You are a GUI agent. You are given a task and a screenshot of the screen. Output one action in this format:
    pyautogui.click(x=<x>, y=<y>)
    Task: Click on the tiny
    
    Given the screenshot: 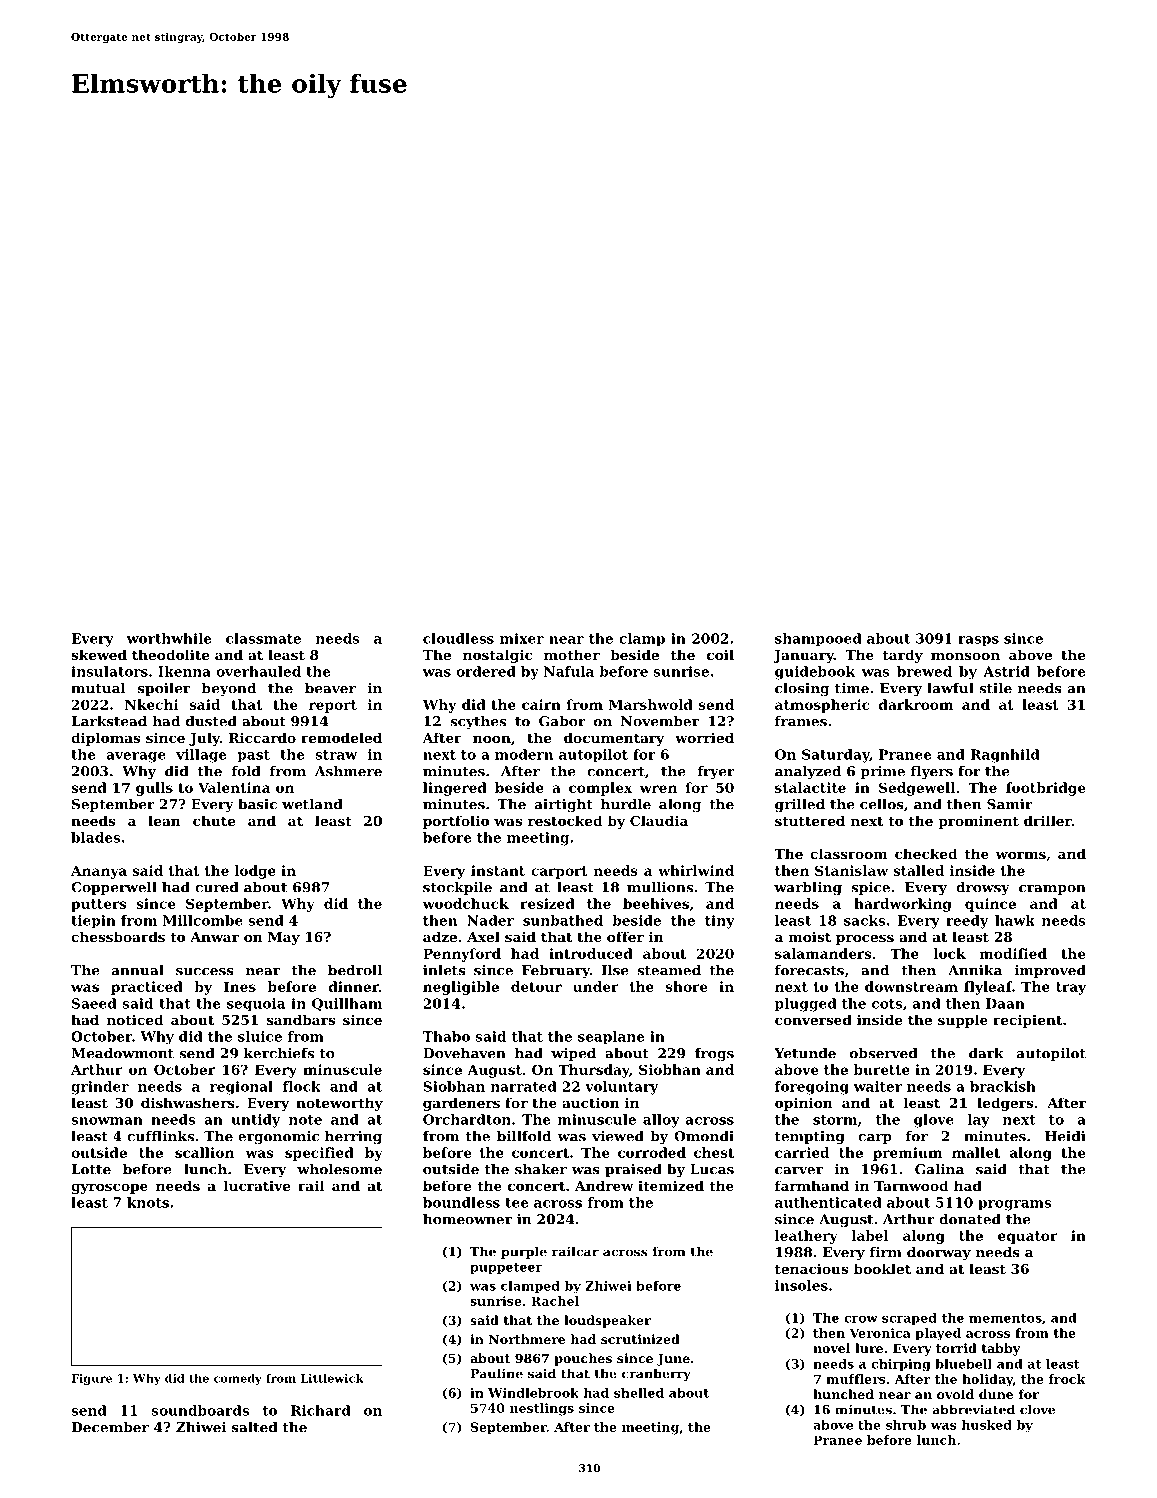 What is the action you would take?
    pyautogui.click(x=720, y=922)
